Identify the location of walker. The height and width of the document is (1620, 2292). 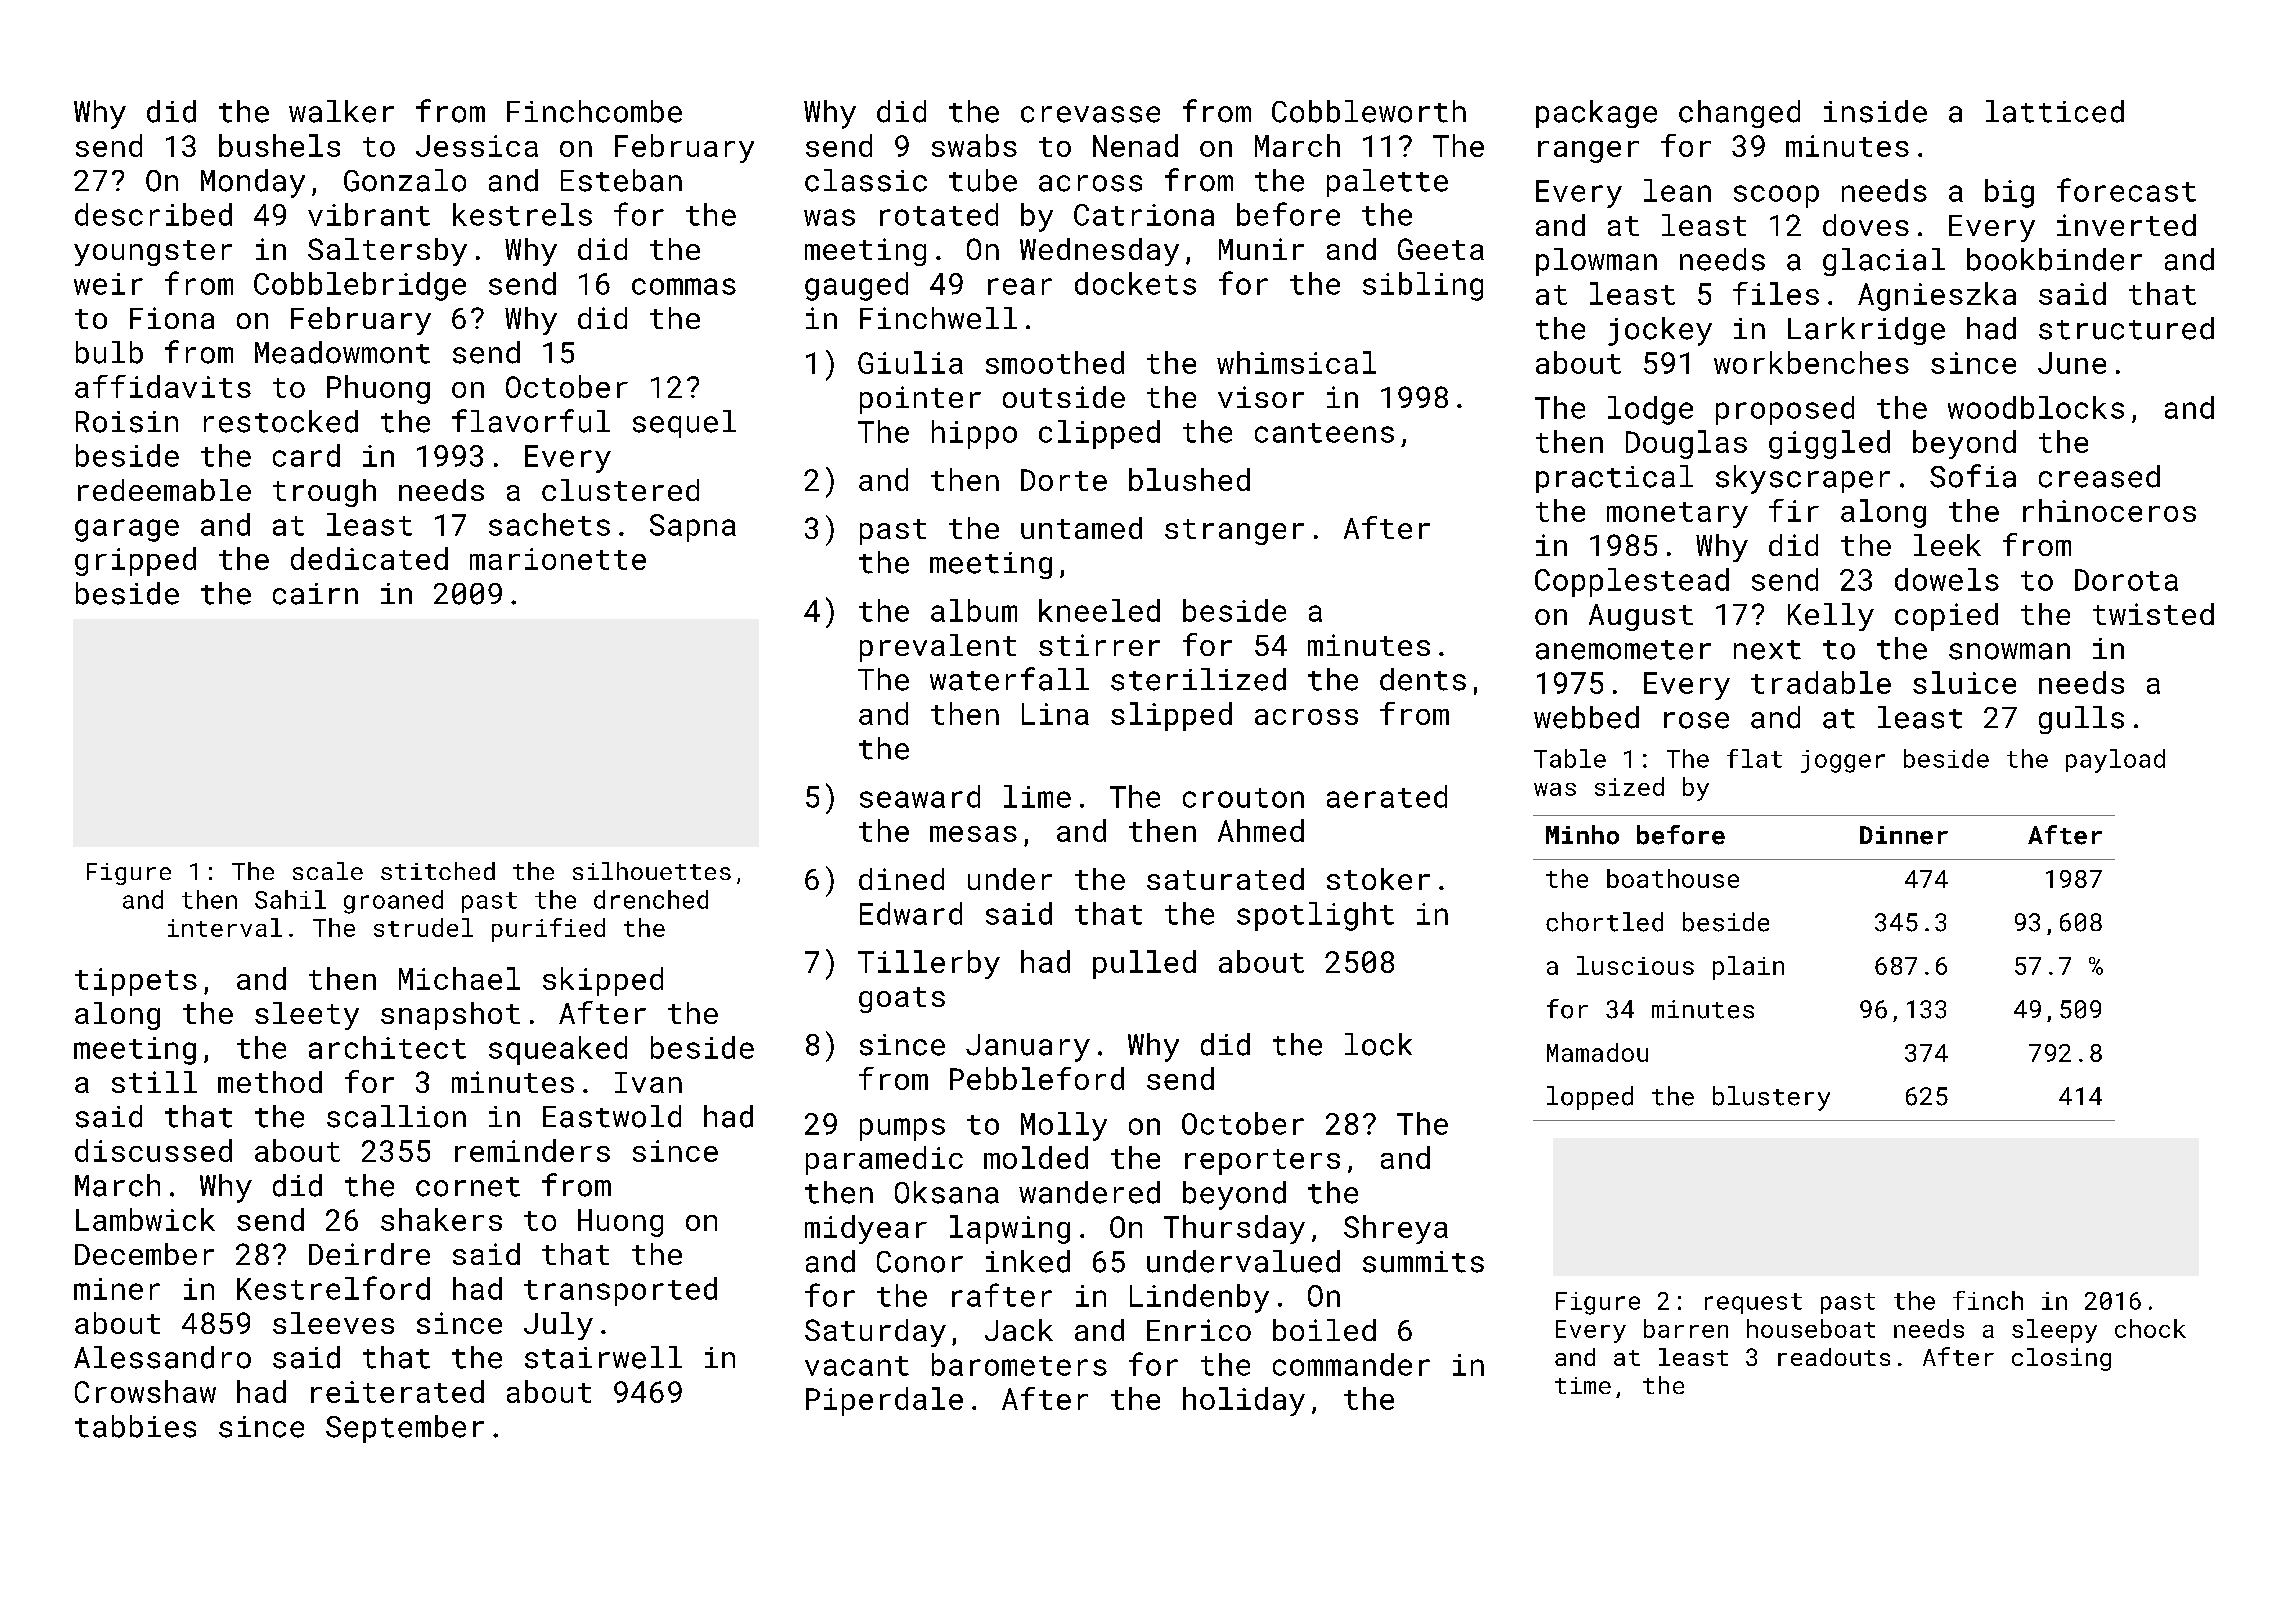
(341, 111).
